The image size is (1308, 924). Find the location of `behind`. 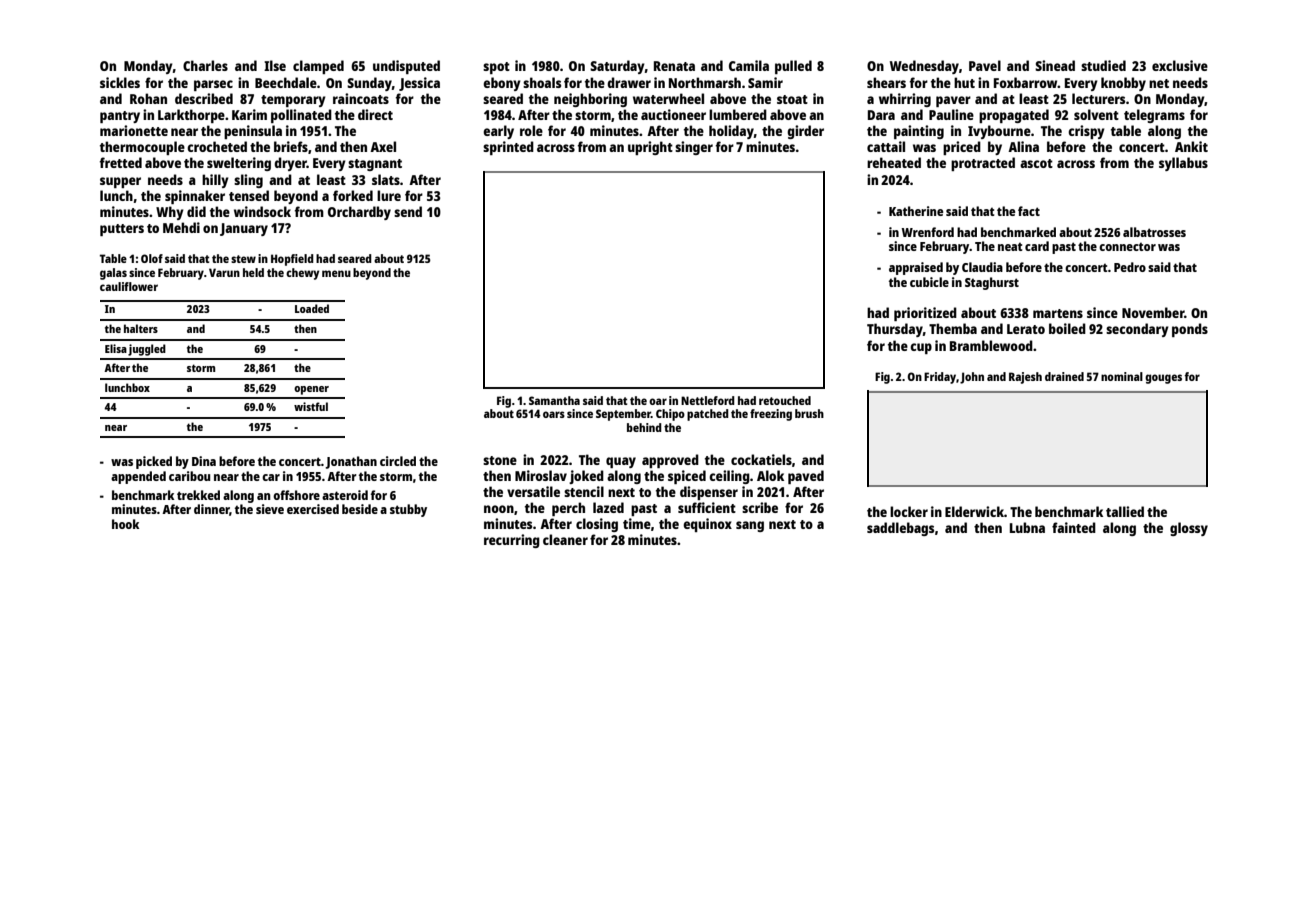

behind is located at coordinates (644, 427).
